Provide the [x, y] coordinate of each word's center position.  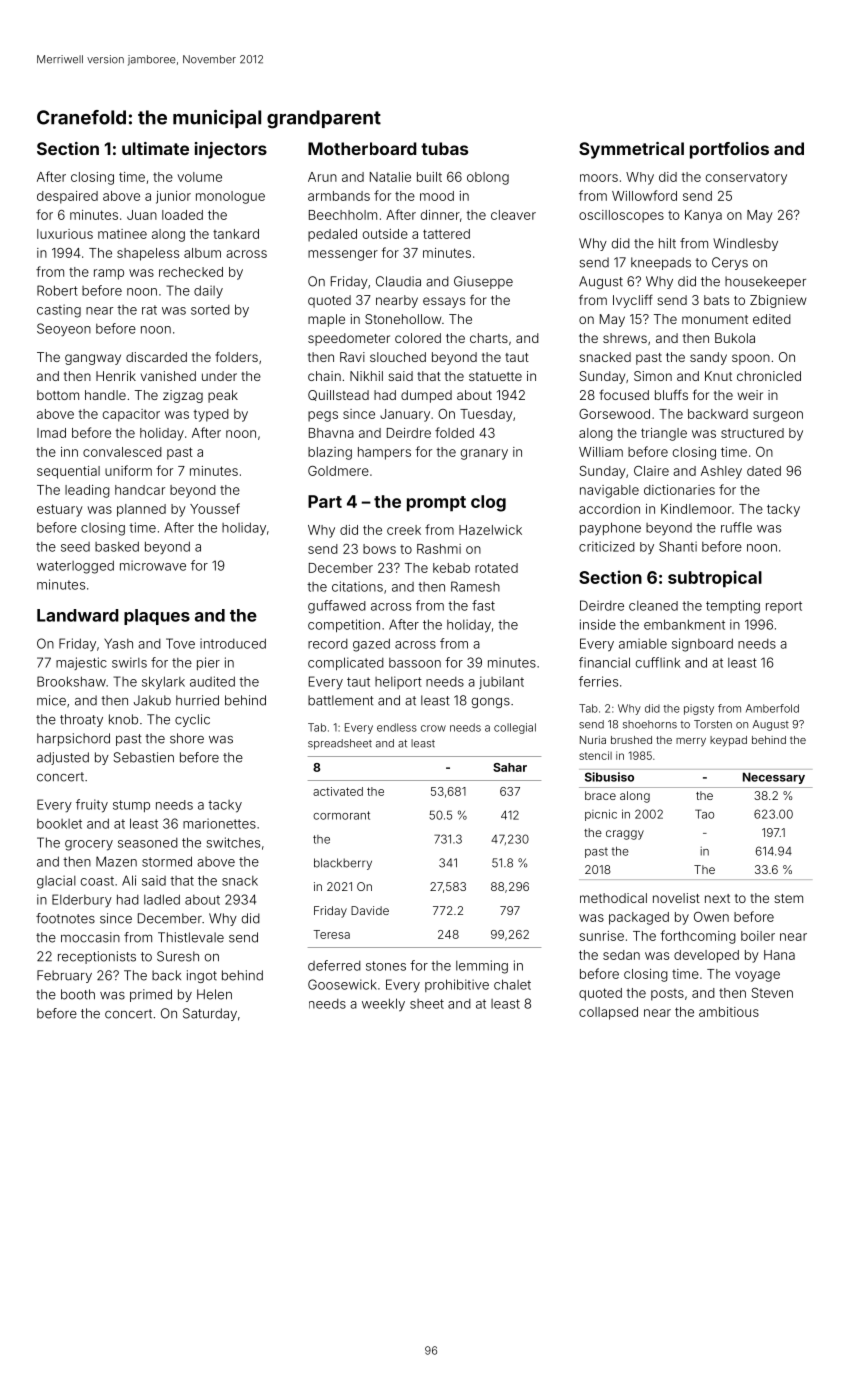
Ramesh [475, 586]
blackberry [343, 864]
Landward [78, 615]
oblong [488, 178]
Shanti [678, 546]
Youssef [215, 508]
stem [788, 898]
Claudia [398, 281]
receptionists [97, 957]
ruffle [736, 527]
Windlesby [745, 244]
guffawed [337, 607]
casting [59, 311]
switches [233, 842]
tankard [236, 234]
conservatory [746, 179]
